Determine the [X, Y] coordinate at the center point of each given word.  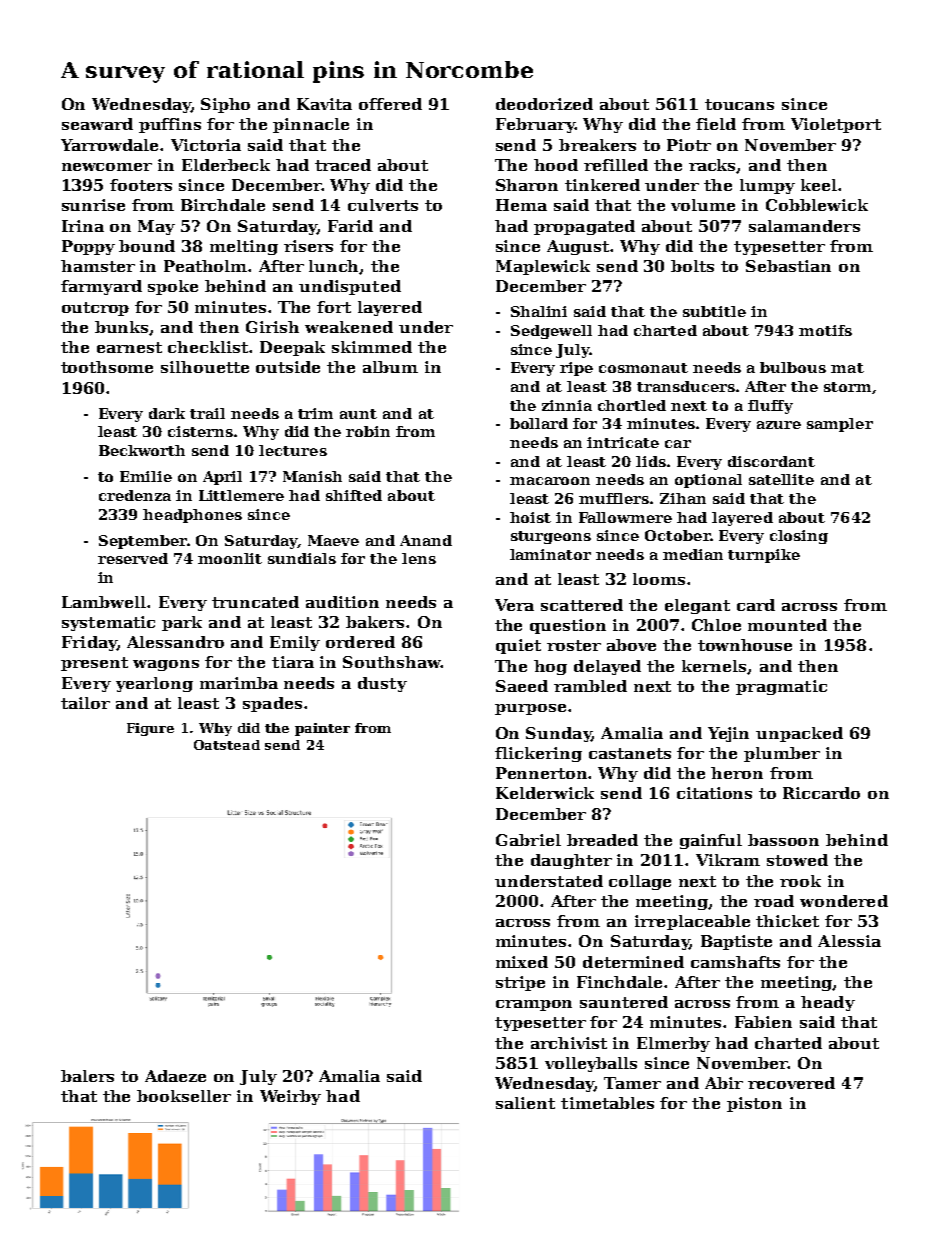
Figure [150, 729]
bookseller [184, 1096]
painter [322, 729]
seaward [97, 124]
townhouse [745, 645]
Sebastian [788, 266]
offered [390, 104]
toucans [739, 104]
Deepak [292, 348]
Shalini [539, 311]
